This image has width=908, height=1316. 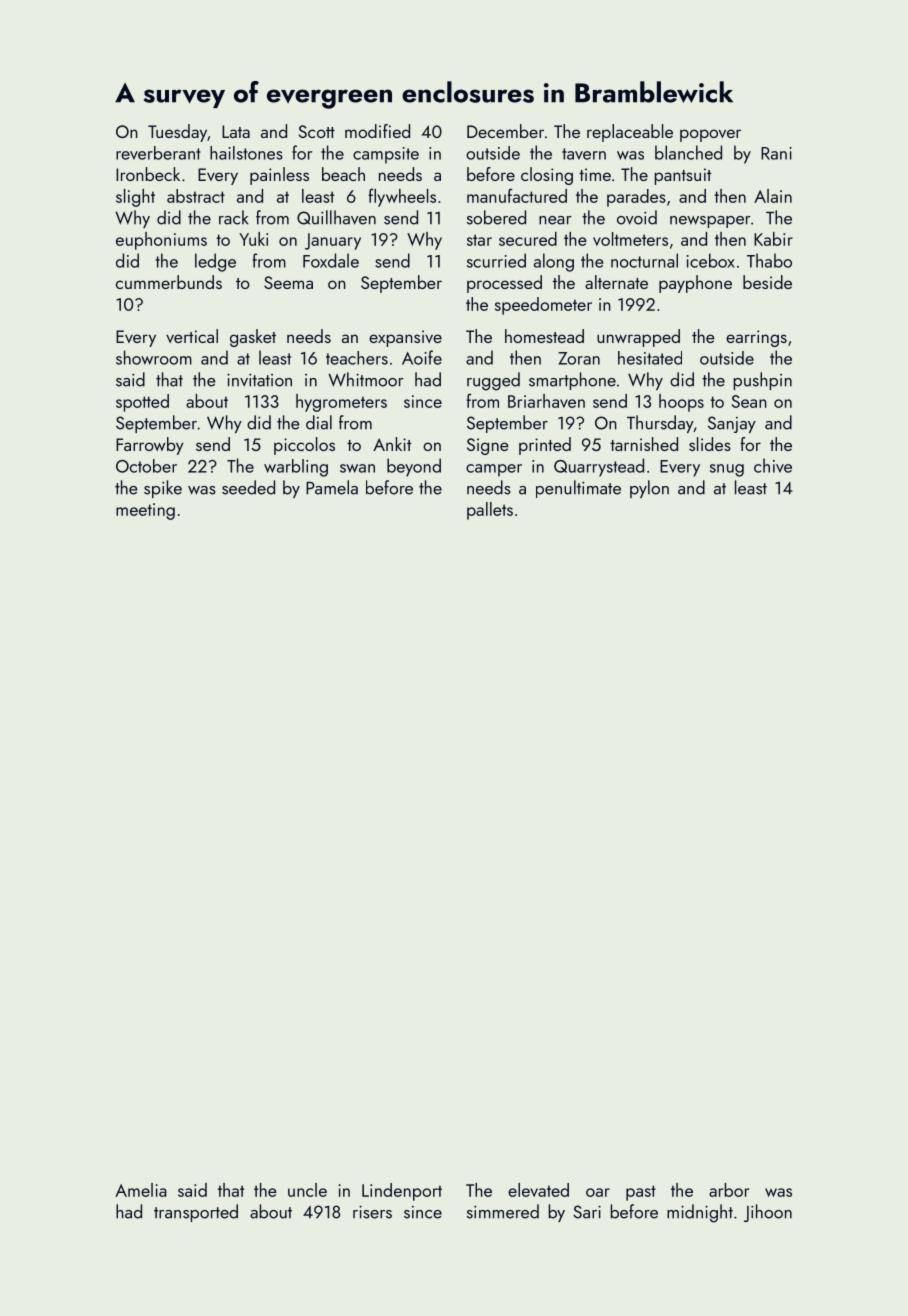 I want to click on Amelia, so click(x=141, y=1190).
